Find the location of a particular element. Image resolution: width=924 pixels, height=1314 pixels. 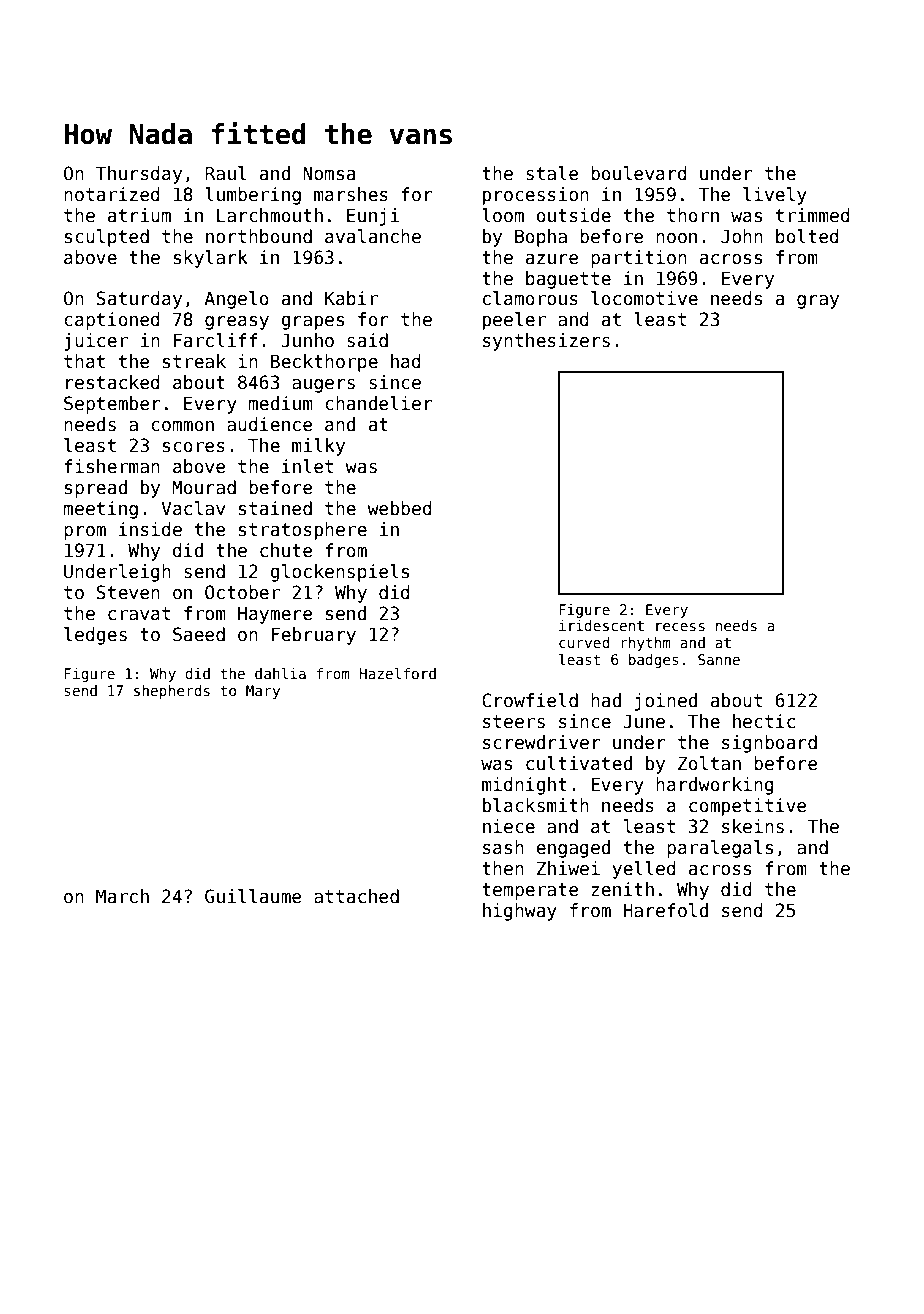

Steven is located at coordinates (128, 592).
